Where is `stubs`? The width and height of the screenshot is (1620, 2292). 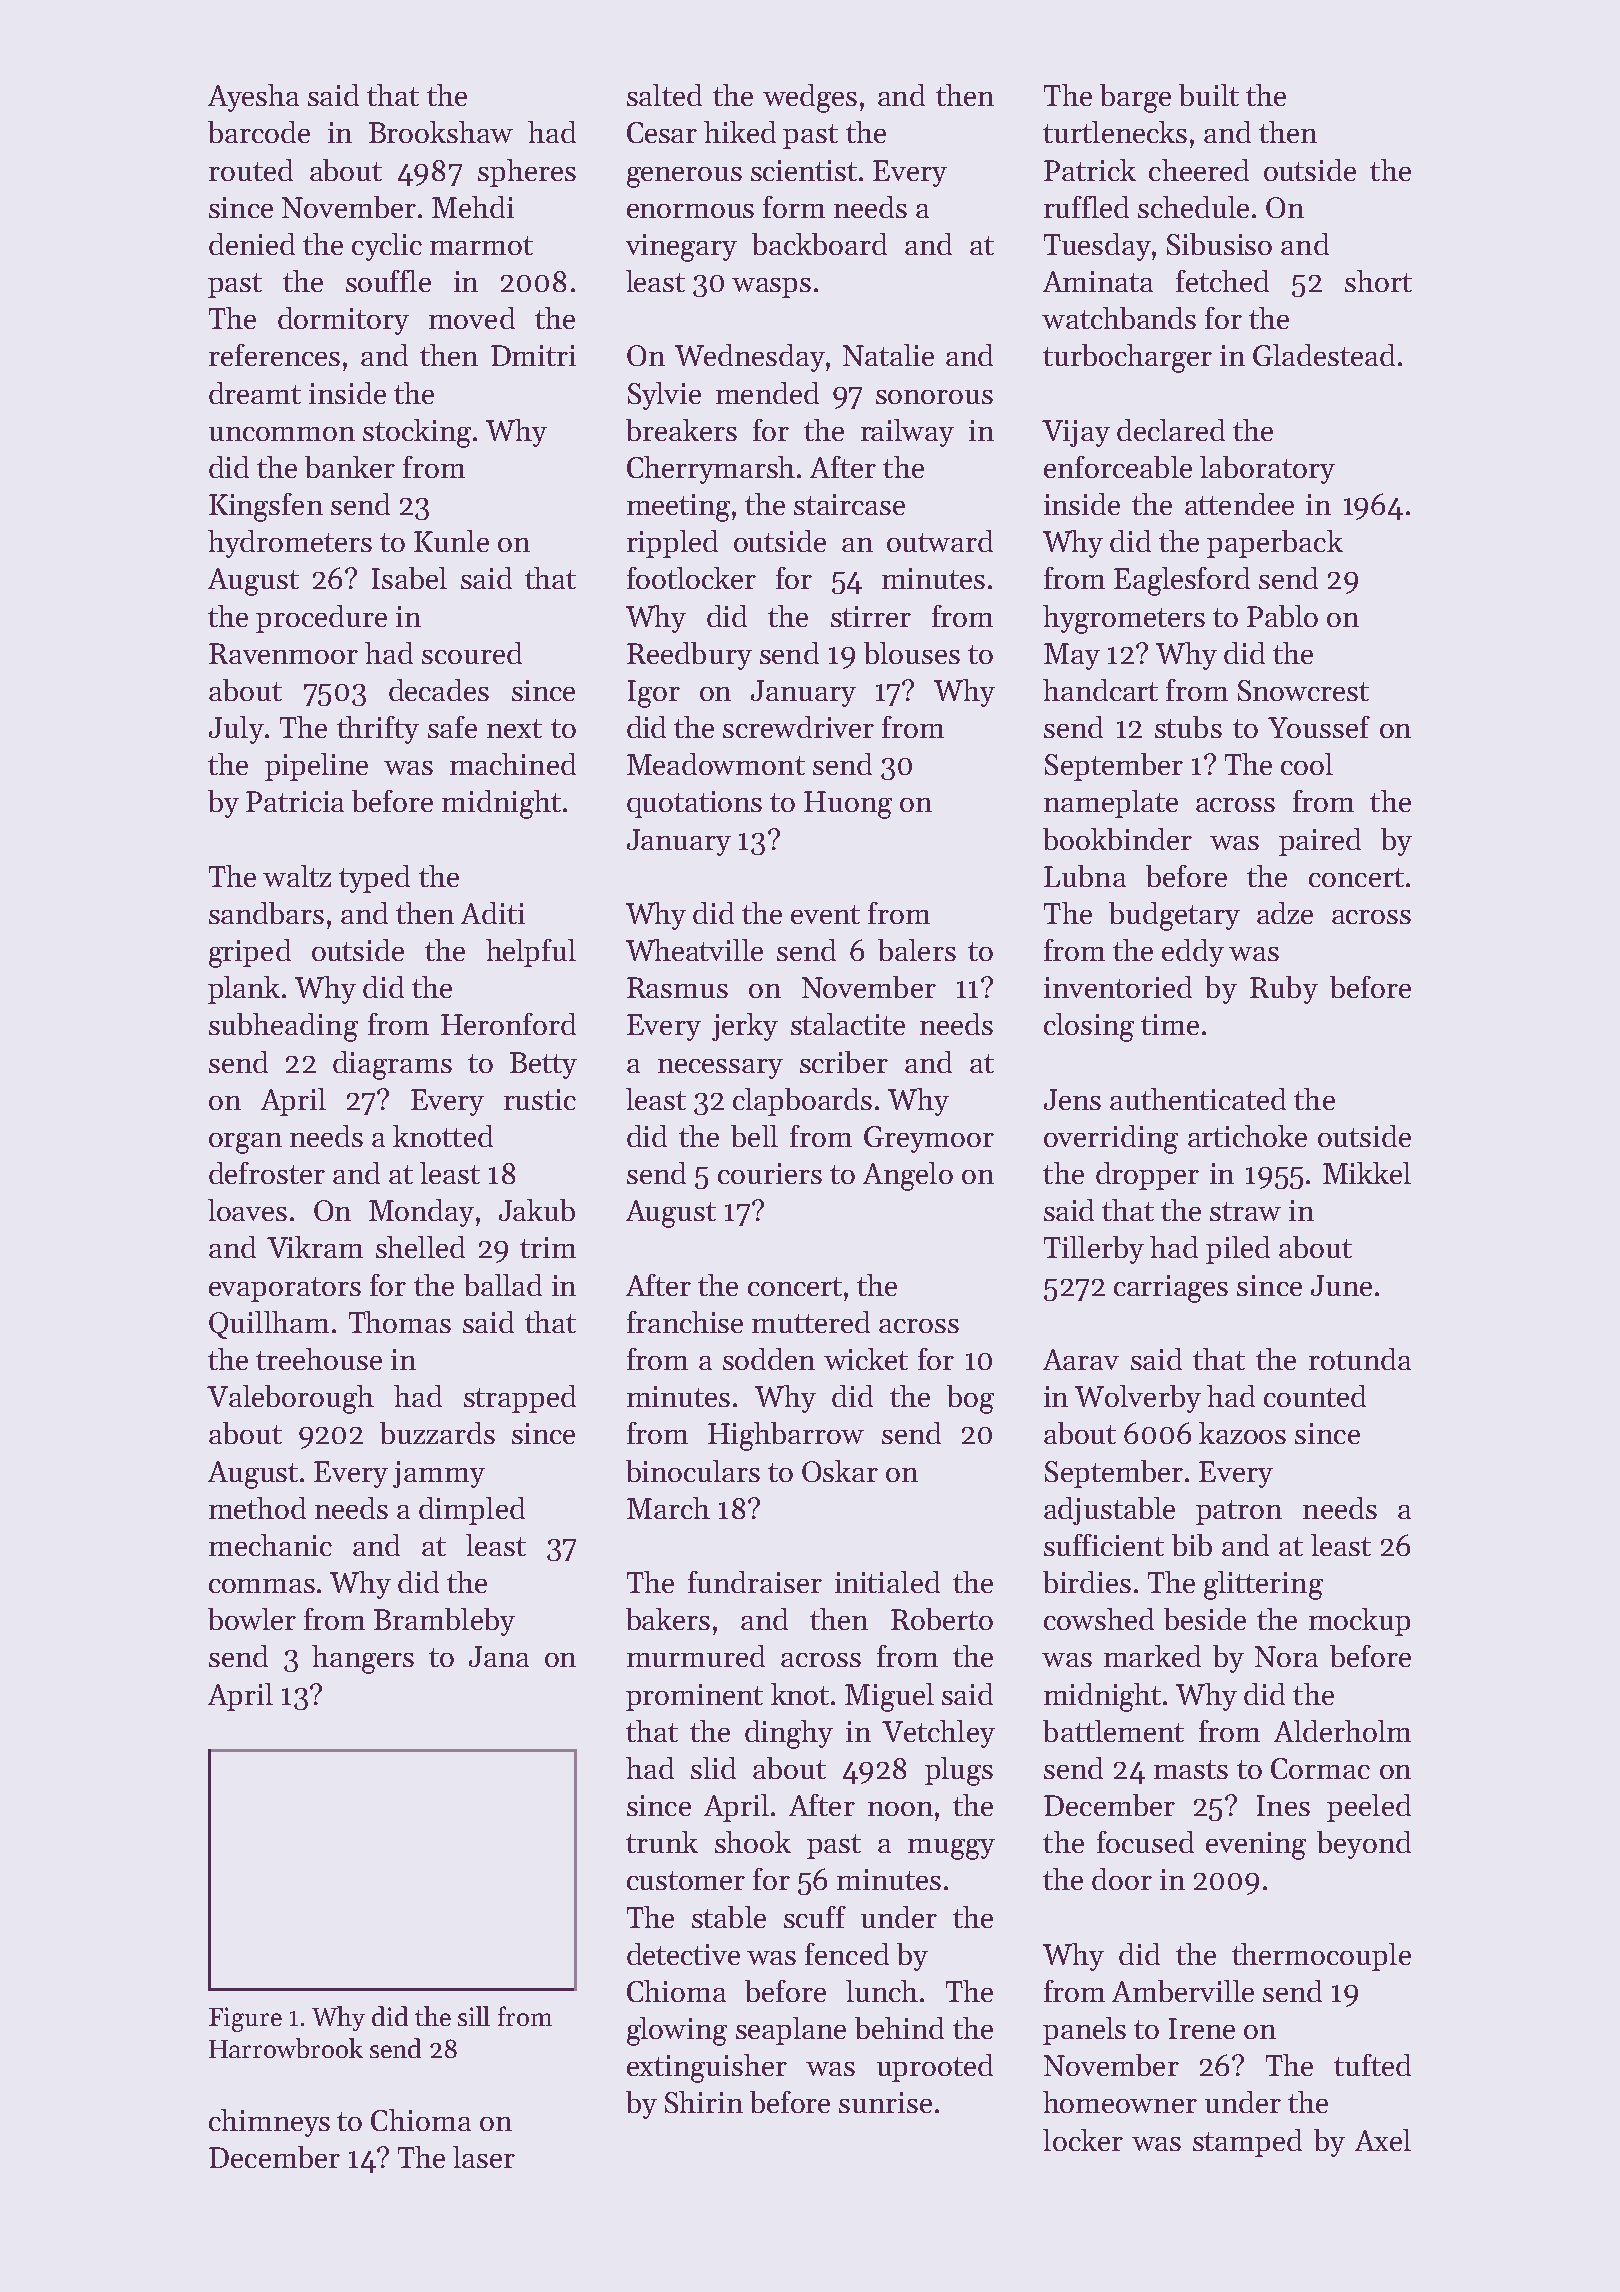 stubs is located at coordinates (1188, 727).
